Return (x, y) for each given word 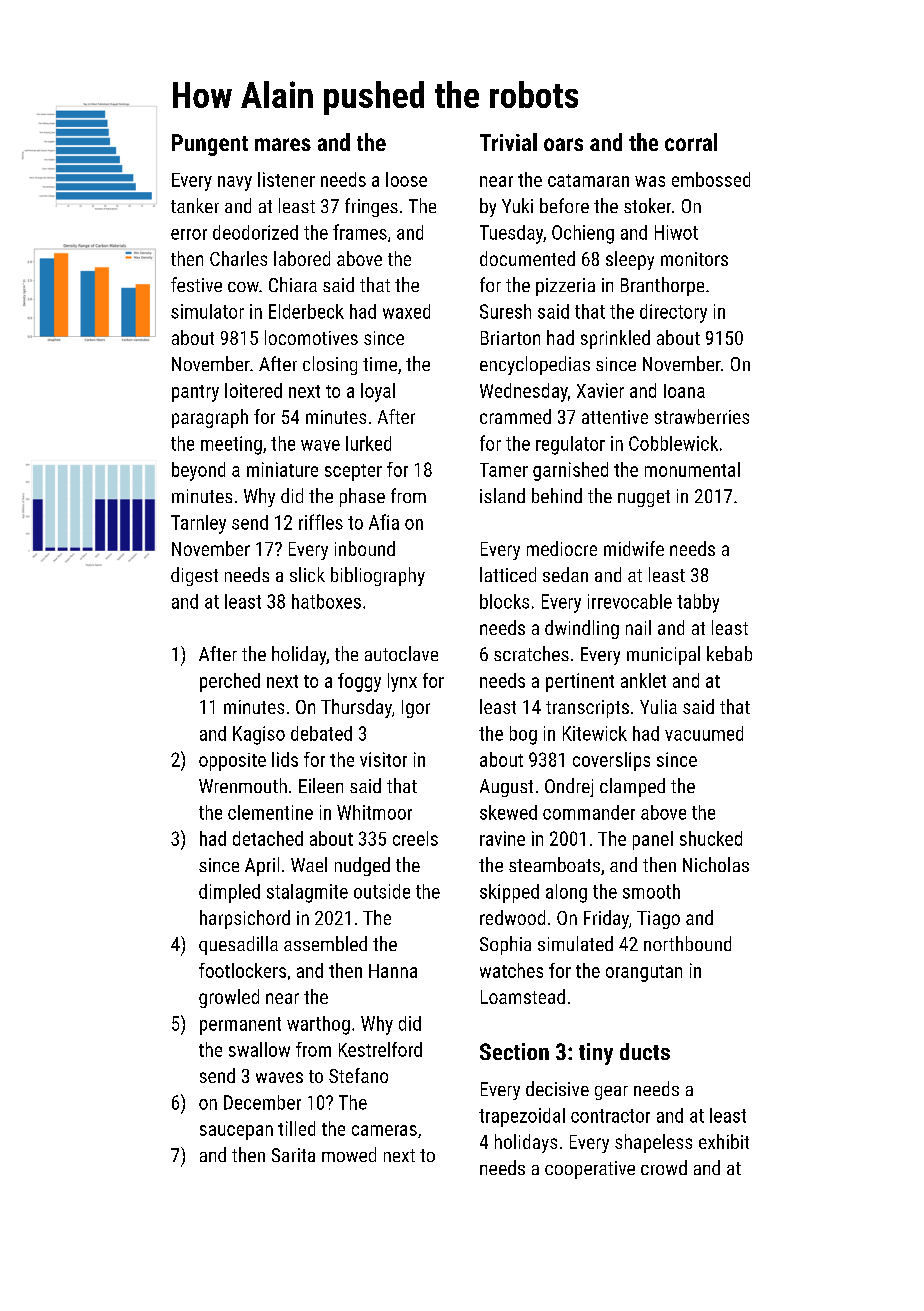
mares (283, 144)
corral (691, 142)
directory (673, 313)
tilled (296, 1128)
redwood (512, 917)
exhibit (724, 1141)
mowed (349, 1154)
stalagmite (307, 893)
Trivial (508, 142)
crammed (515, 416)
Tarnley (198, 524)
